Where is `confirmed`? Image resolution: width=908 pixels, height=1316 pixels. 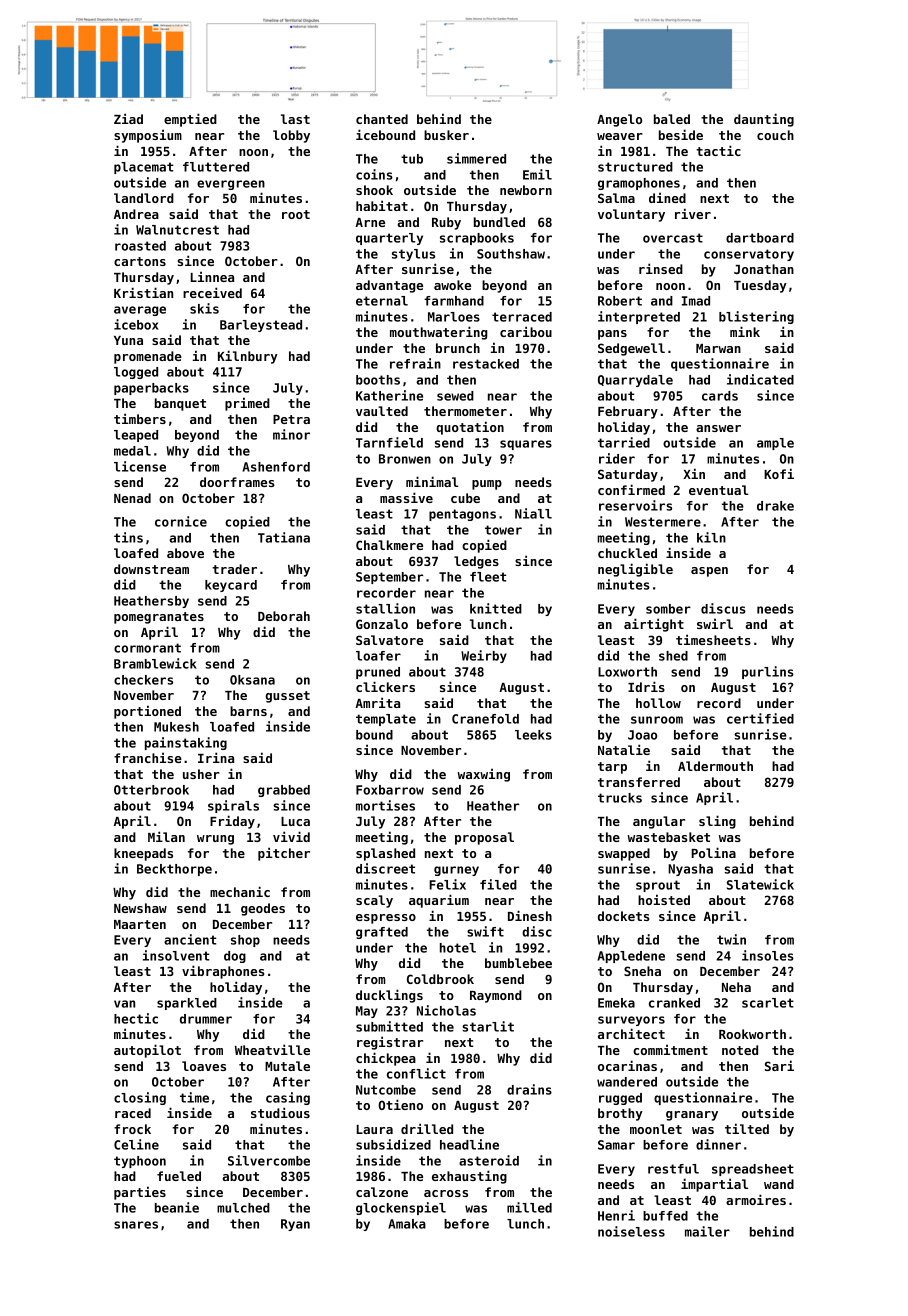
confirmed is located at coordinates (631, 489).
